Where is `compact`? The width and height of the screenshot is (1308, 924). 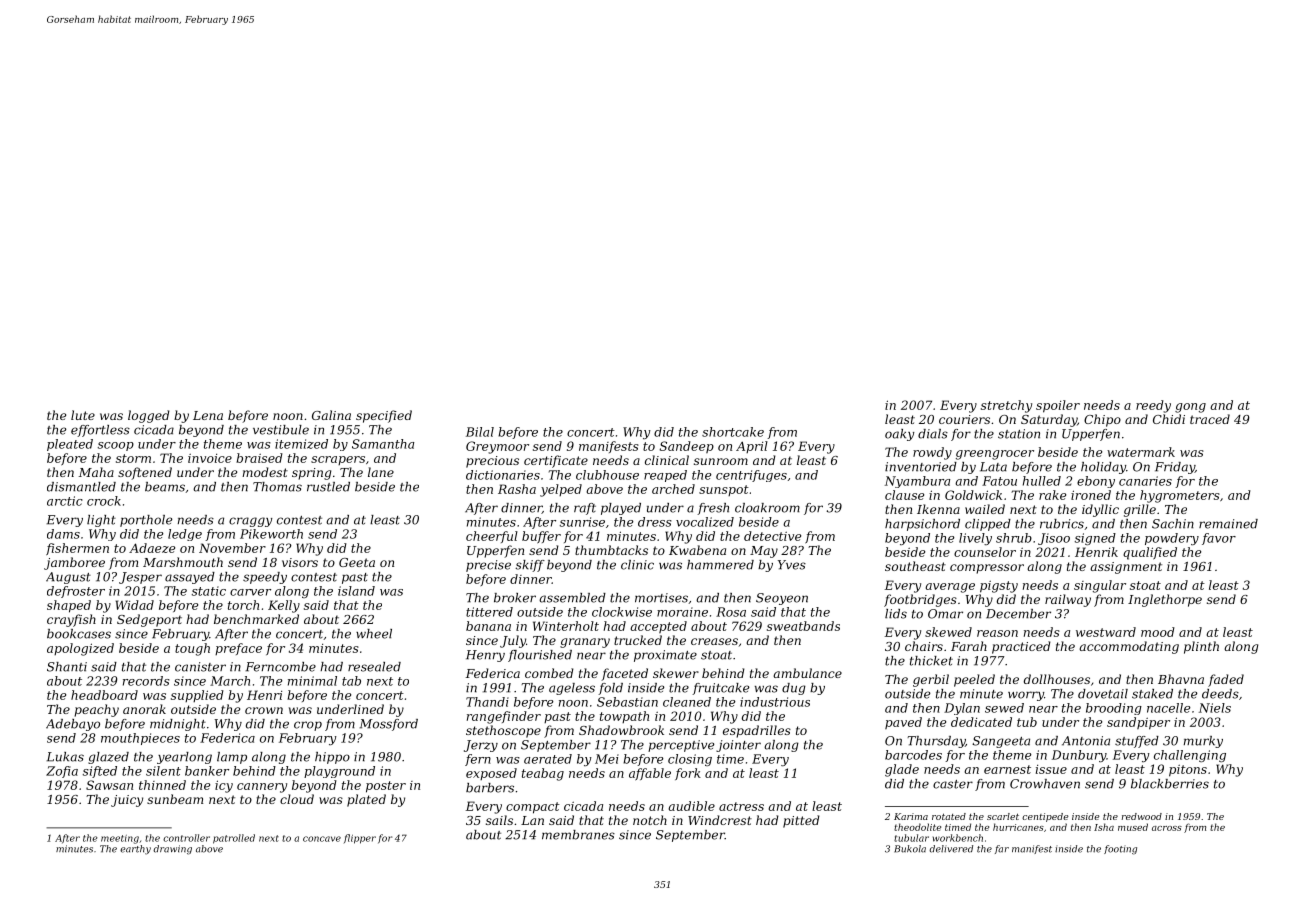
compact is located at coordinates (533, 808).
